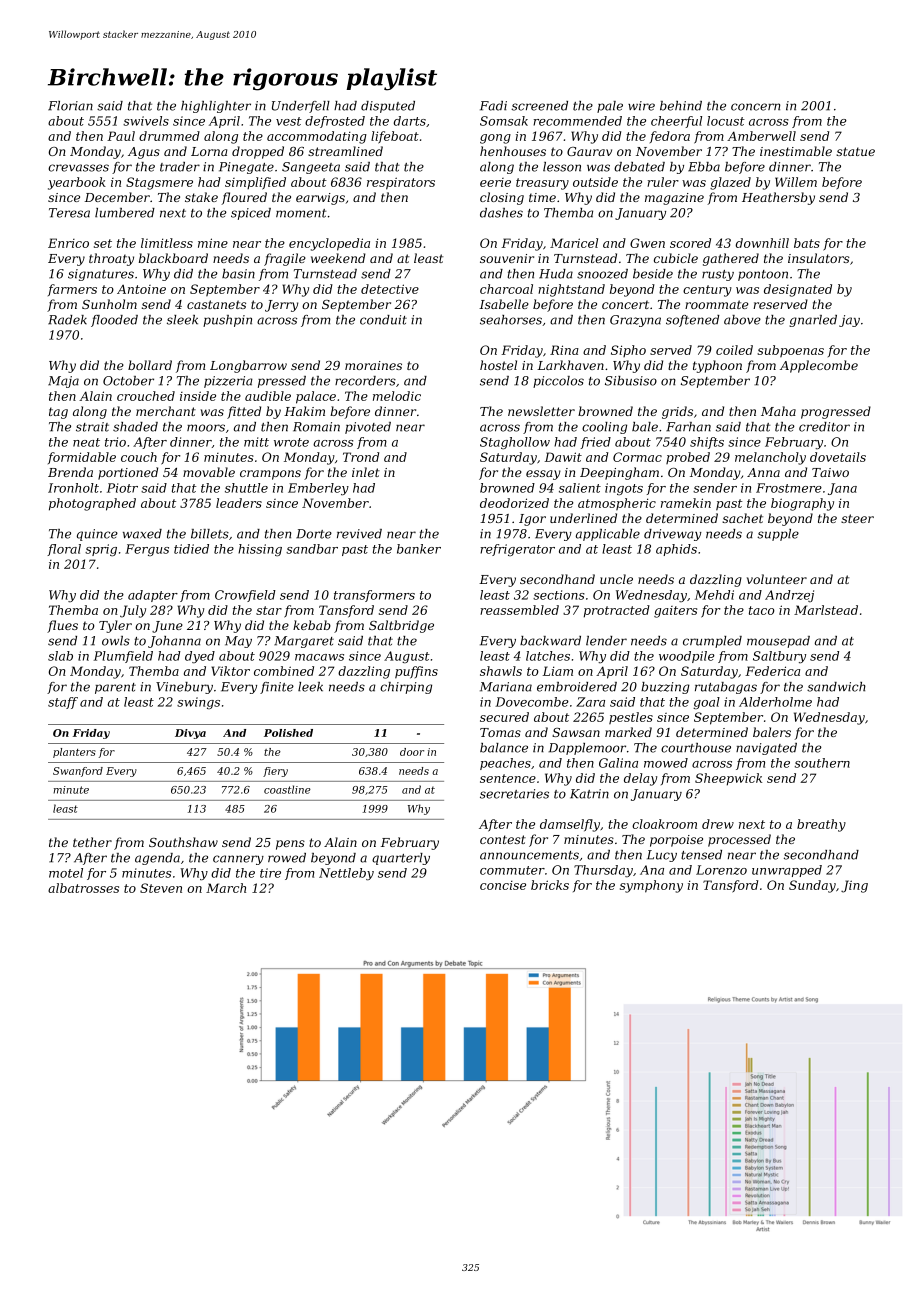 The width and height of the image is (924, 1308). What do you see at coordinates (675, 612) in the image?
I see `gaiters` at bounding box center [675, 612].
